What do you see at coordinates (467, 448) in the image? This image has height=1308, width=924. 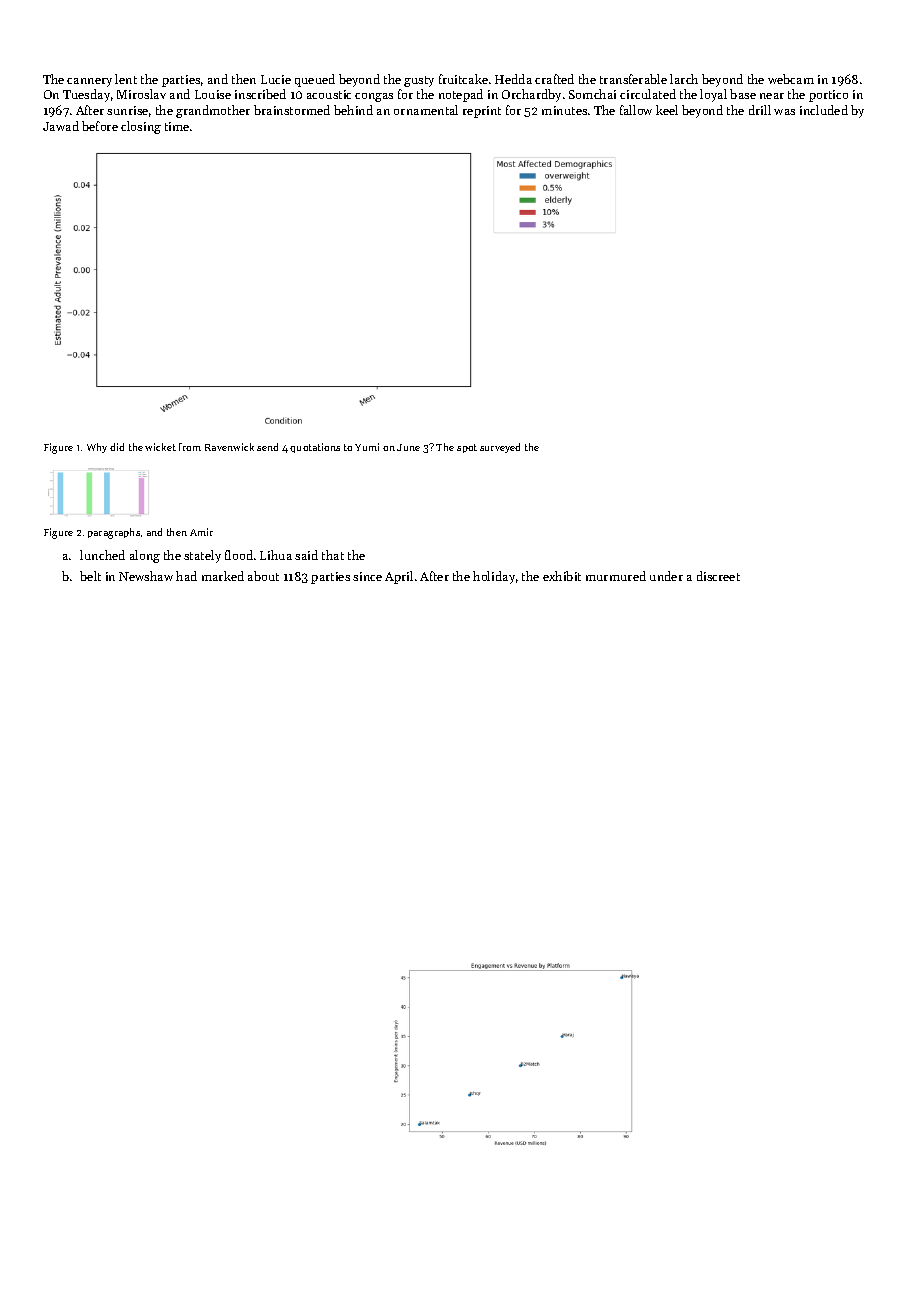 I see `spot` at bounding box center [467, 448].
